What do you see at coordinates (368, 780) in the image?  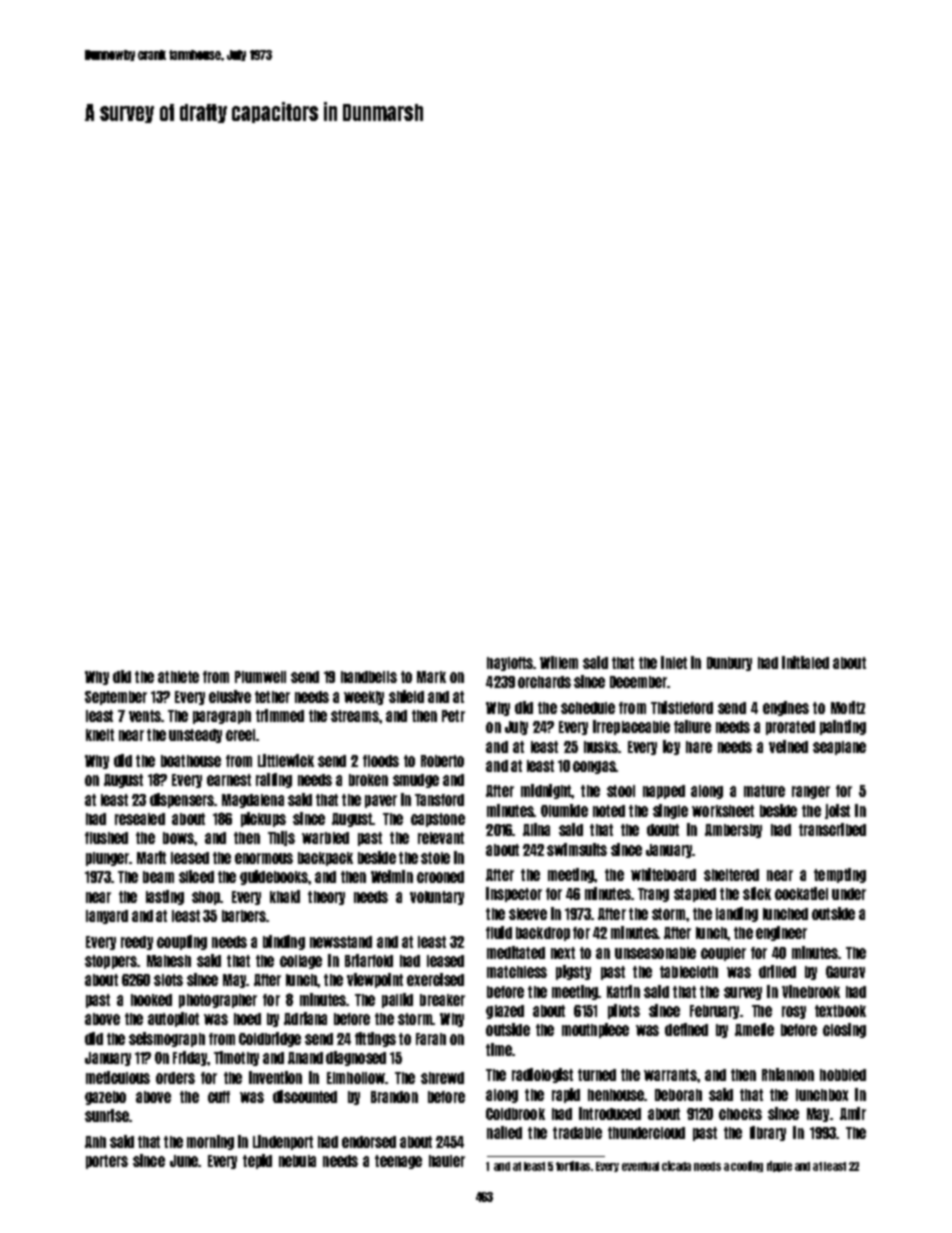 I see `broken` at bounding box center [368, 780].
